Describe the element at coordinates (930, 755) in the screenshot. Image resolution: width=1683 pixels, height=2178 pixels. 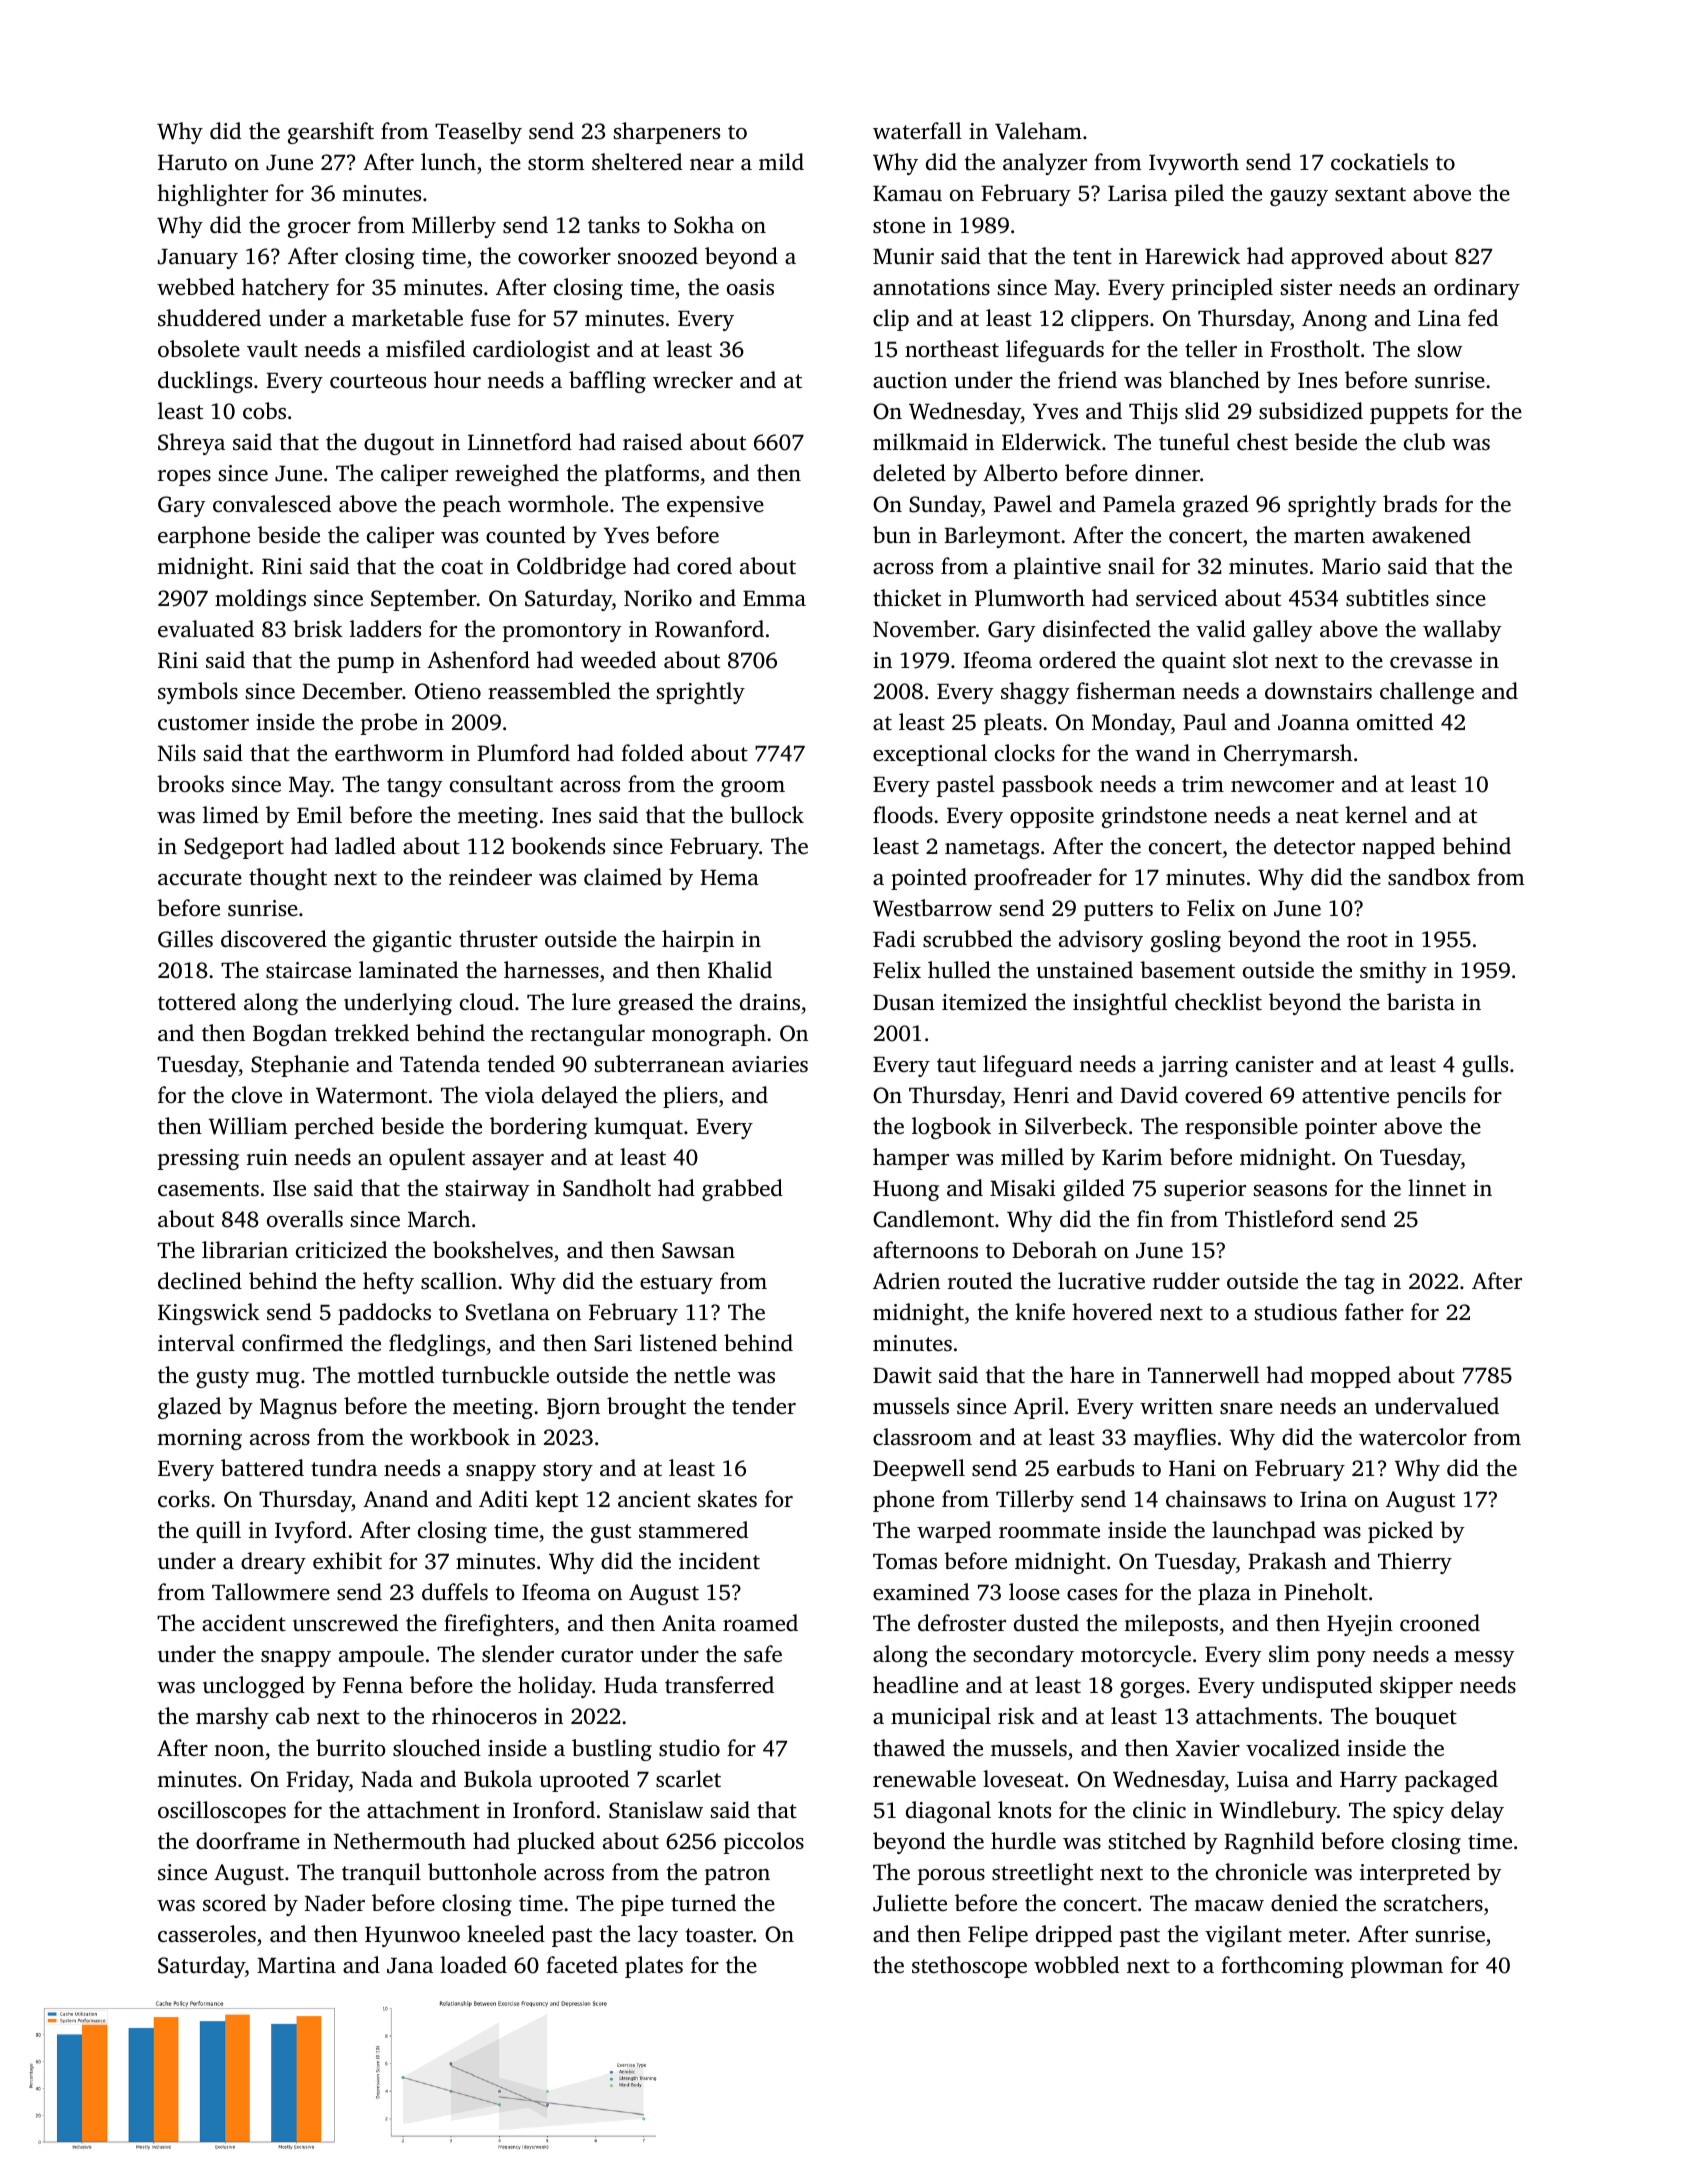
I see `exceptional` at that location.
